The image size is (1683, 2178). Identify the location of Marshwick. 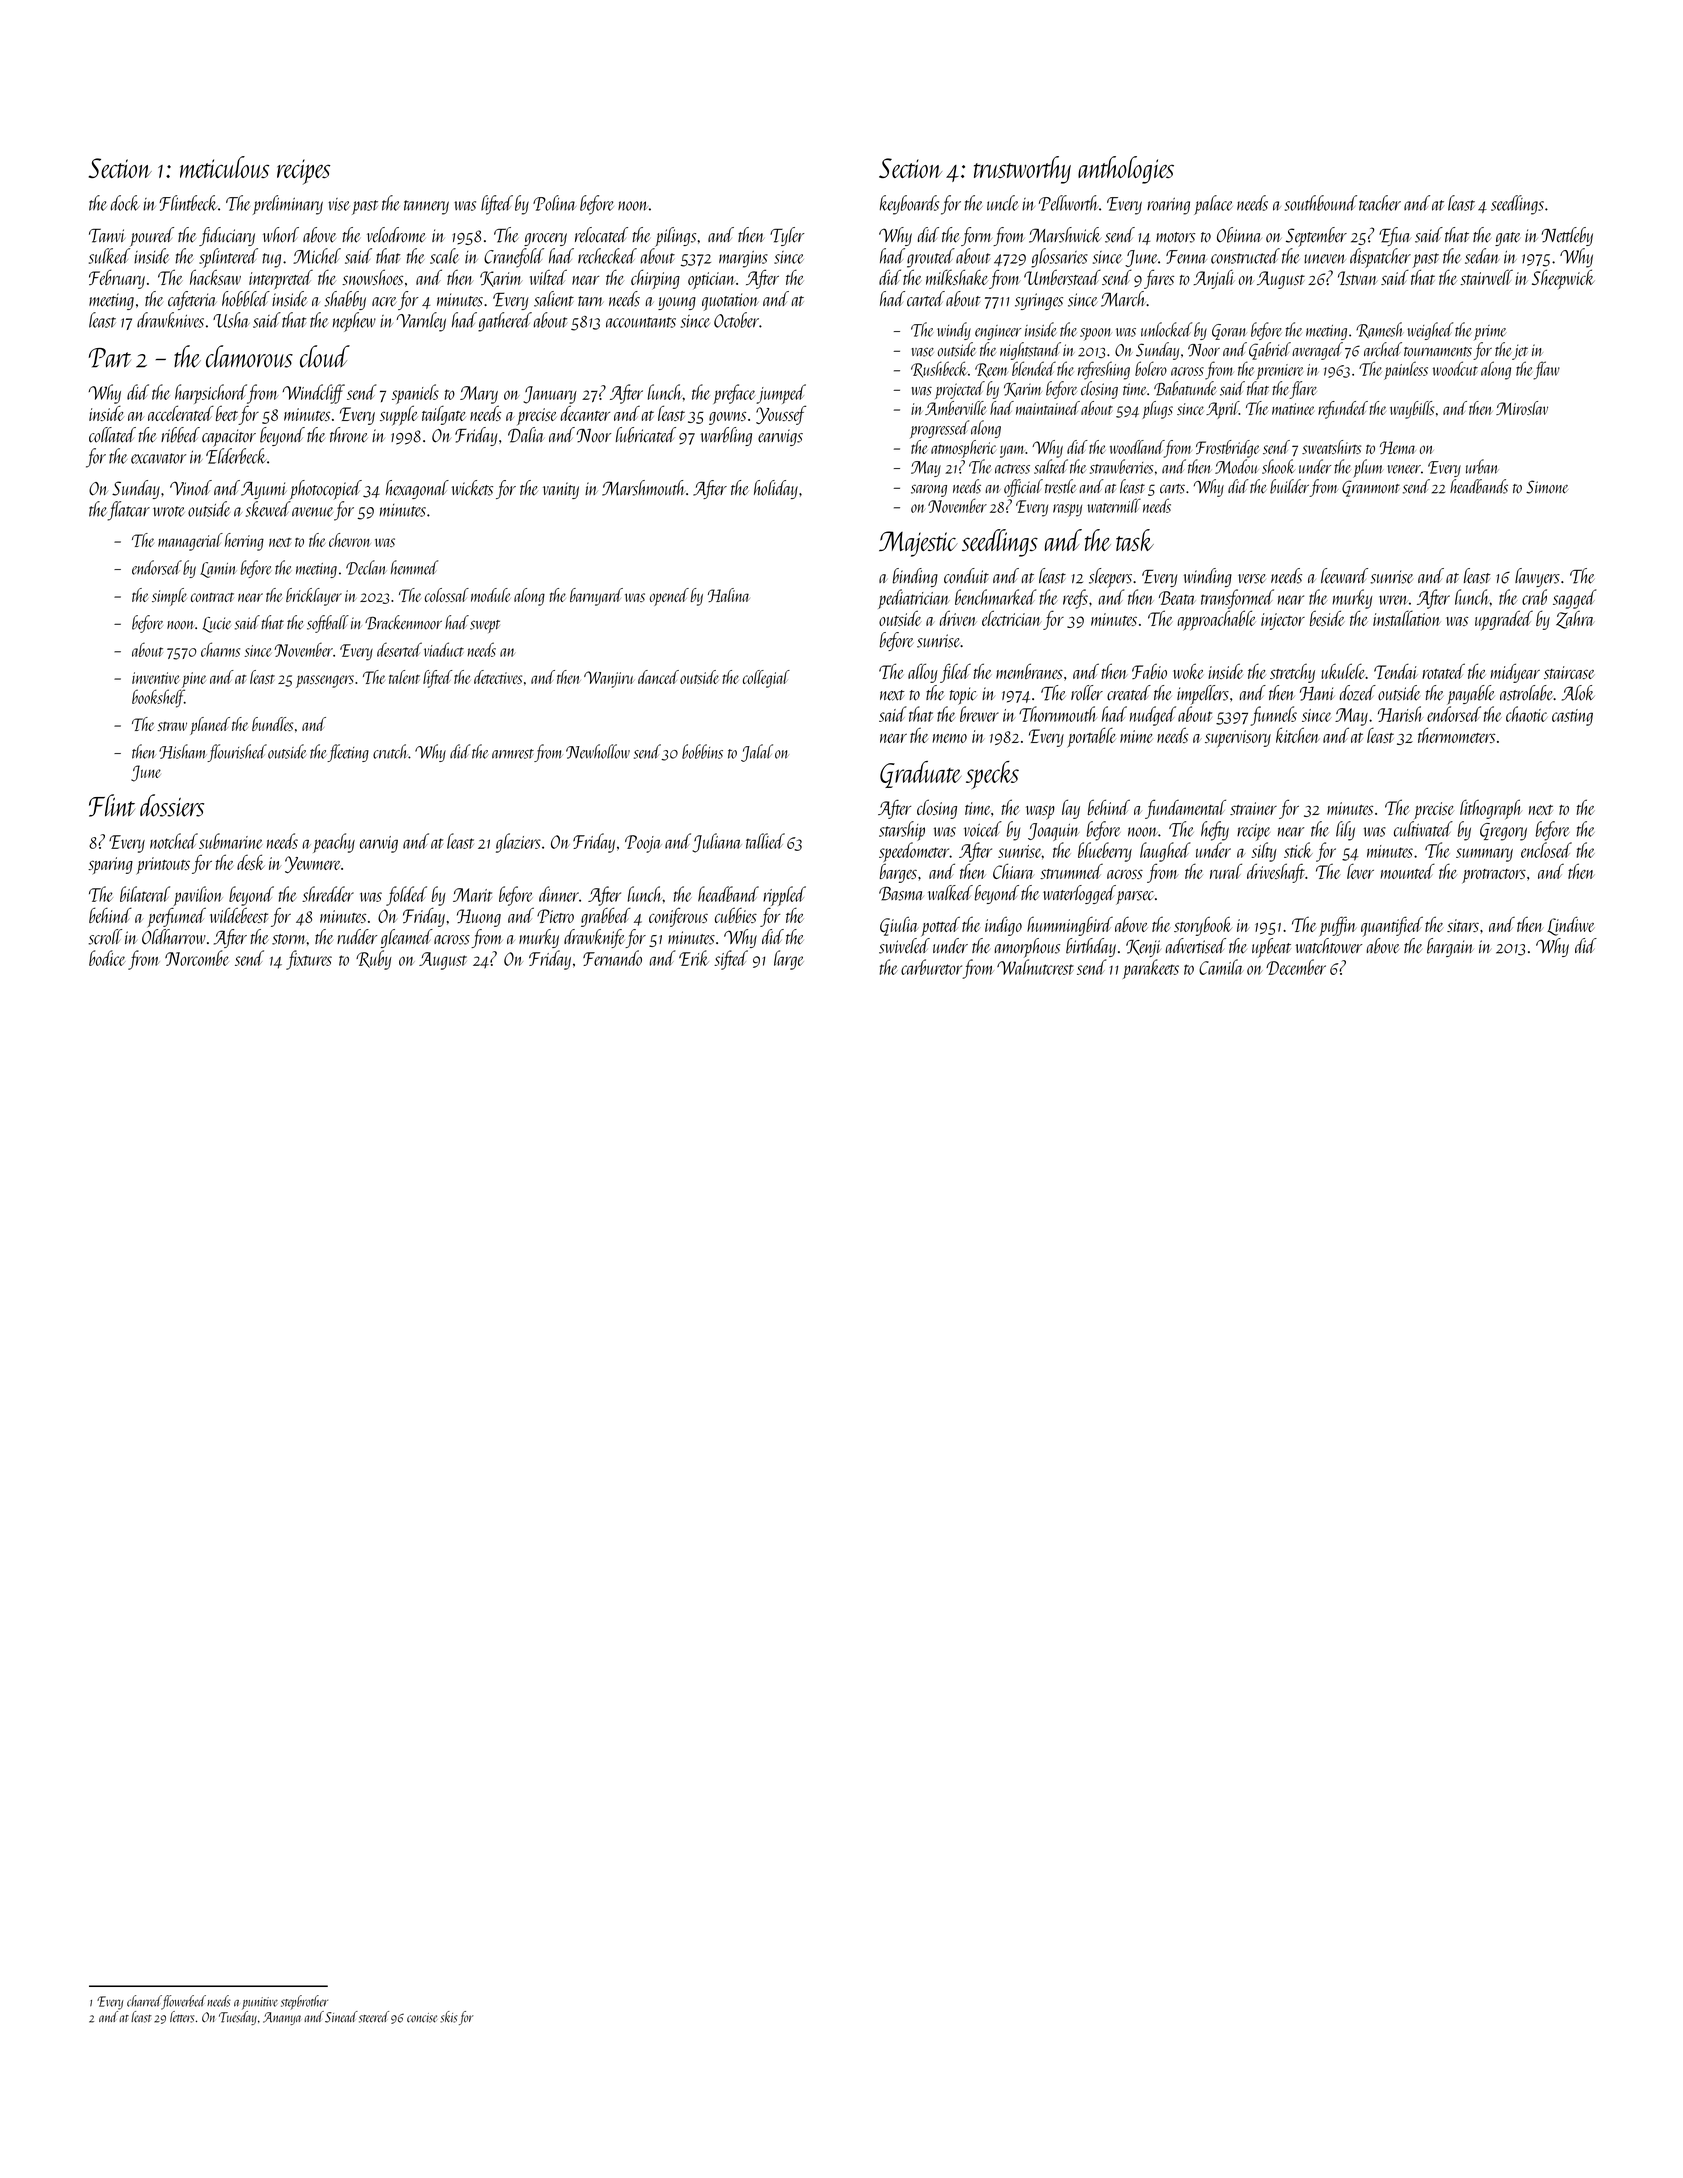
(1065, 235).
